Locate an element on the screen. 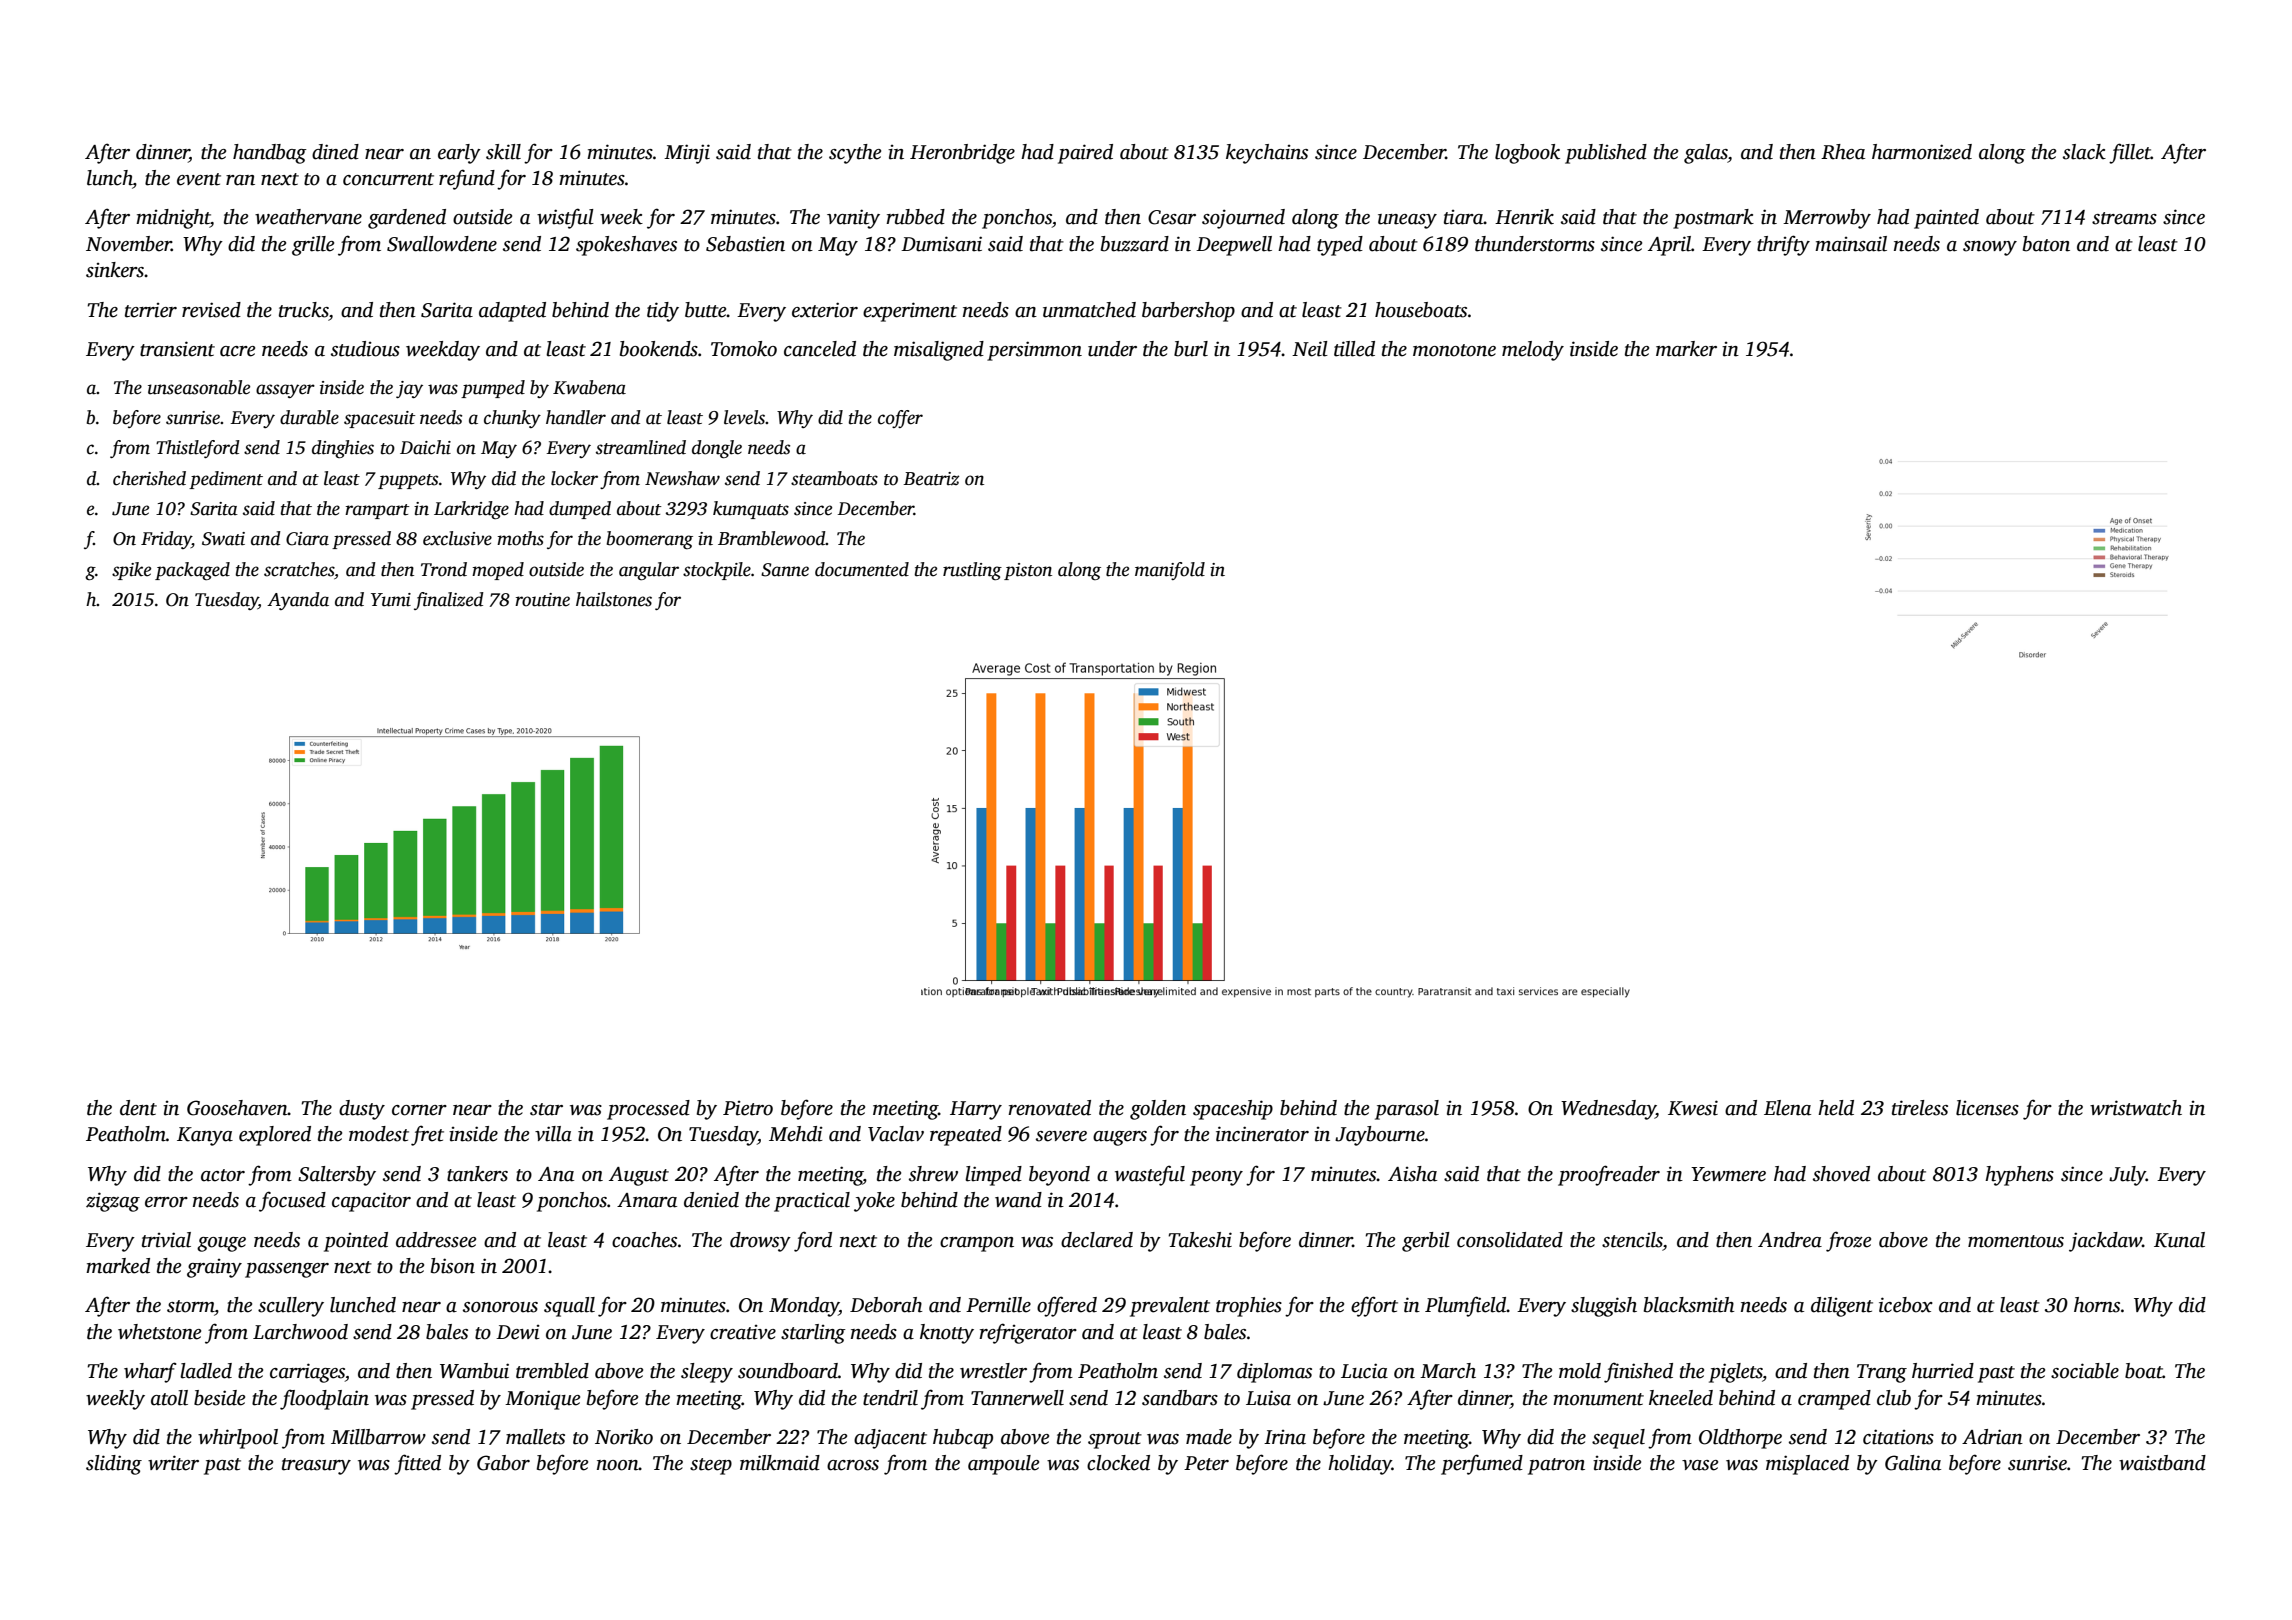 The image size is (2292, 1620). finalized is located at coordinates (449, 601).
